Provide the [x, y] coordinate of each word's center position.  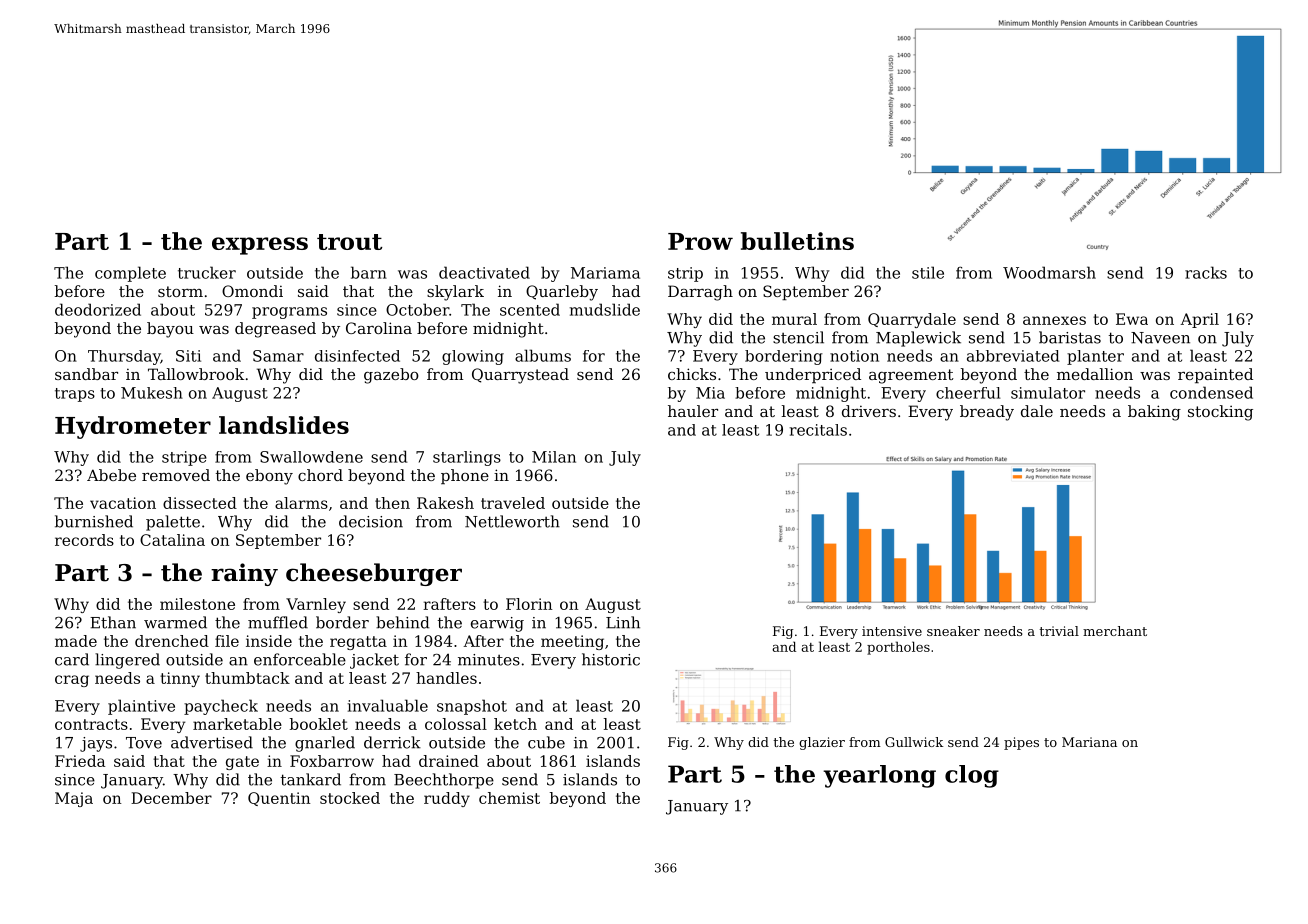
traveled [513, 503]
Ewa [1132, 319]
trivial [1059, 631]
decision [371, 521]
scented [530, 309]
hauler [693, 411]
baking [1154, 413]
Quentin [279, 799]
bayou [170, 330]
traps [75, 395]
